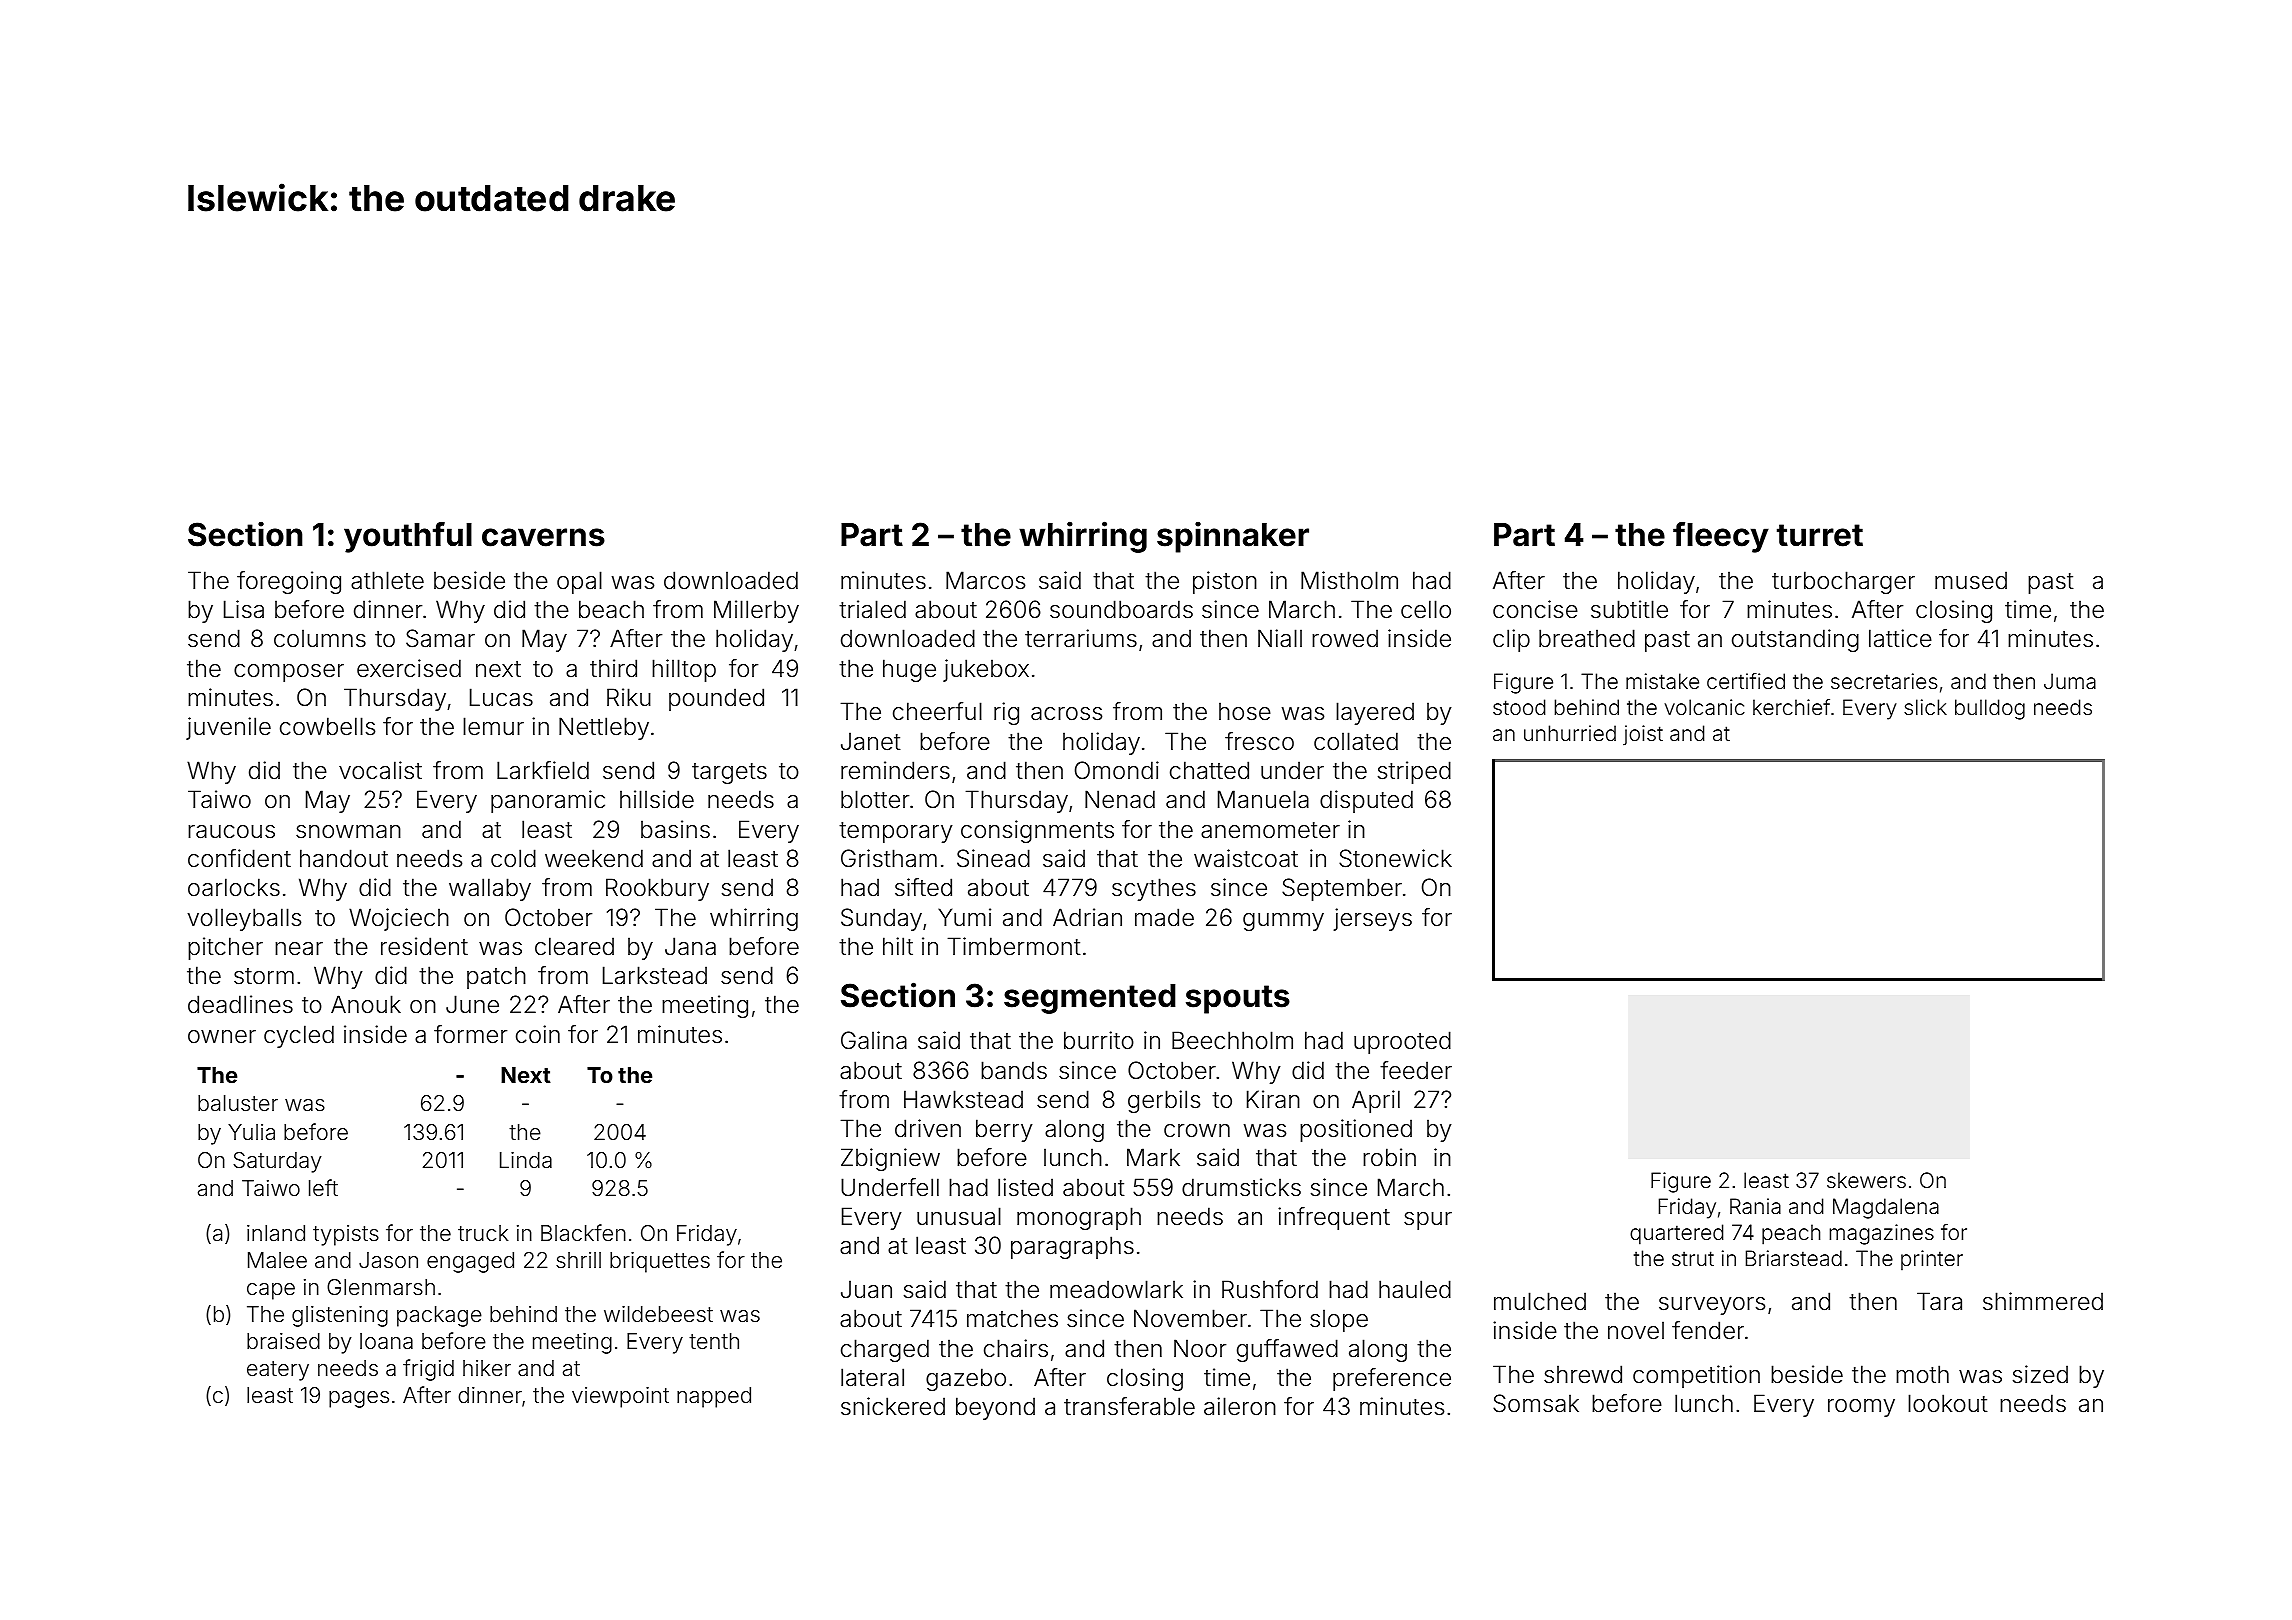  What do you see at coordinates (408, 537) in the screenshot?
I see `youthful` at bounding box center [408, 537].
